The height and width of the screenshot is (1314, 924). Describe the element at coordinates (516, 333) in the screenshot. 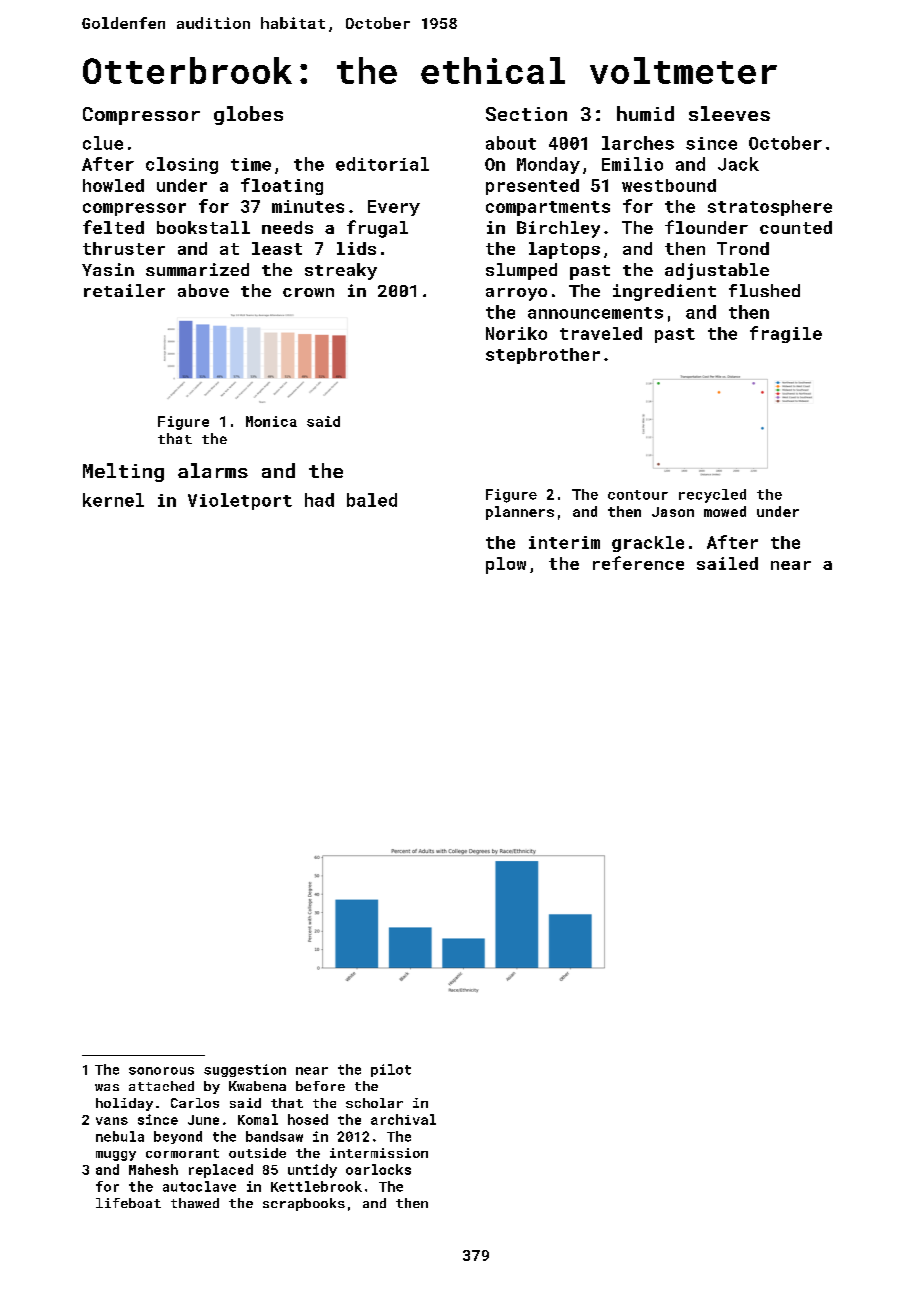

I see `Noriko` at that location.
